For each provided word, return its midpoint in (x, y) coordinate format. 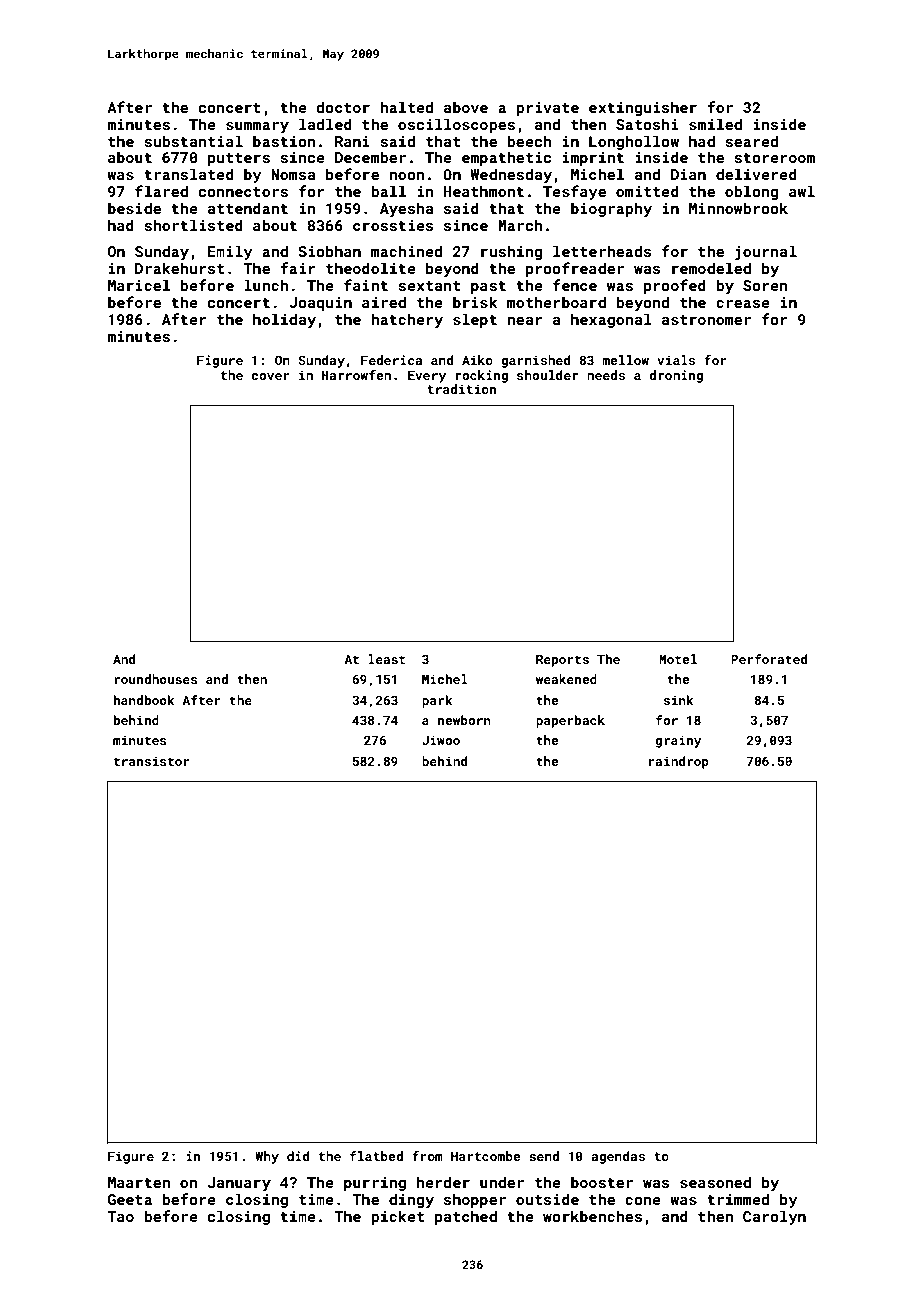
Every (427, 376)
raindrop (679, 762)
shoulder (547, 375)
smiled (715, 124)
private (547, 109)
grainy (678, 741)
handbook (144, 700)
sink (679, 700)
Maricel (139, 285)
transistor (152, 761)
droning (676, 376)
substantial (194, 141)
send (544, 1156)
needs (606, 375)
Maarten (139, 1182)
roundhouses (156, 679)
